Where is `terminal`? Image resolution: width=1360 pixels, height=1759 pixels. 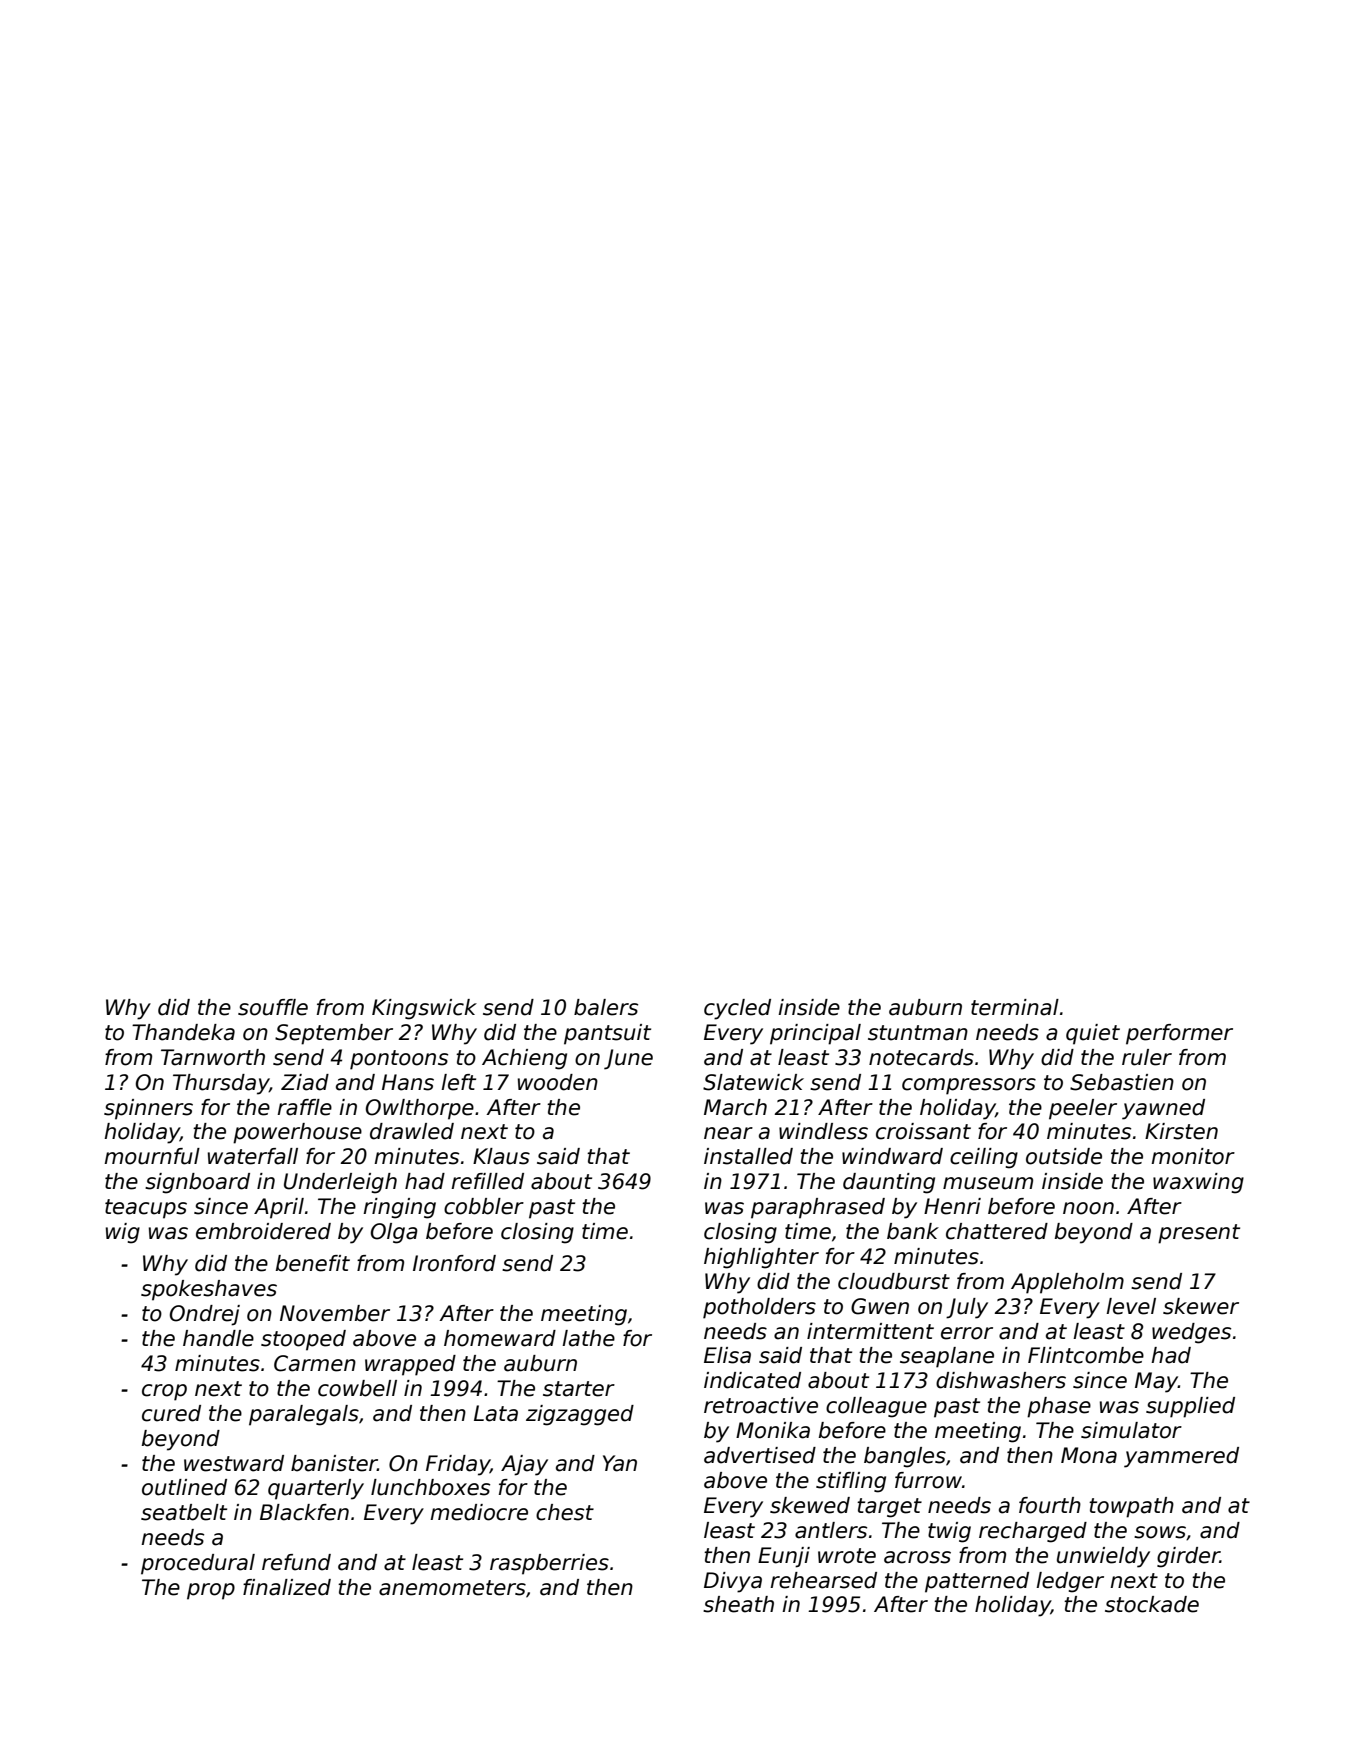
terminal is located at coordinates (1015, 1007).
